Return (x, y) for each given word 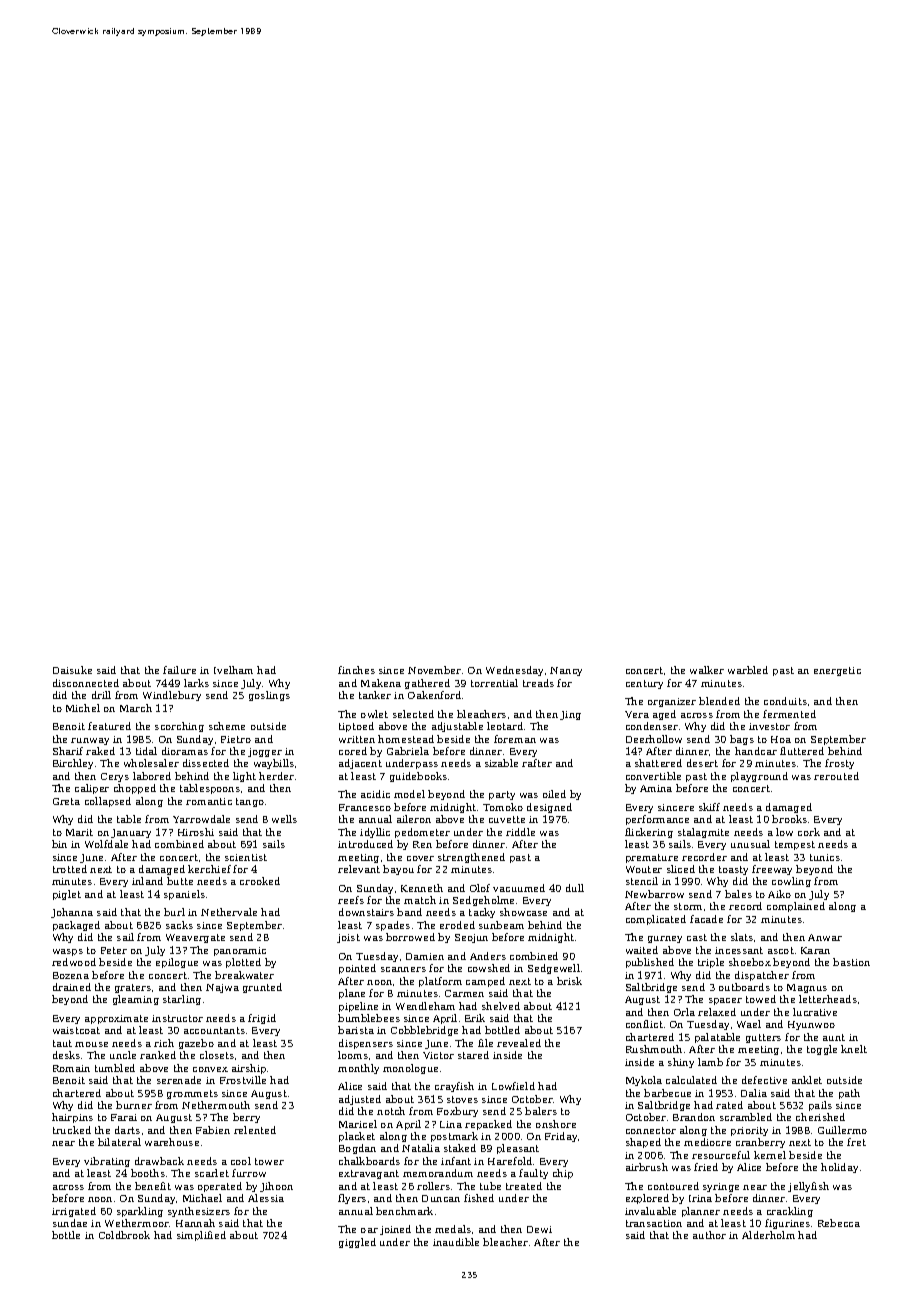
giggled (357, 1243)
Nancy (566, 671)
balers (541, 1111)
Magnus (807, 988)
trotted (70, 869)
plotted (243, 963)
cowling (791, 882)
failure (179, 670)
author (709, 1235)
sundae (70, 1223)
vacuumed (519, 888)
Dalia (754, 1093)
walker (707, 670)
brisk (569, 981)
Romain (71, 1068)
